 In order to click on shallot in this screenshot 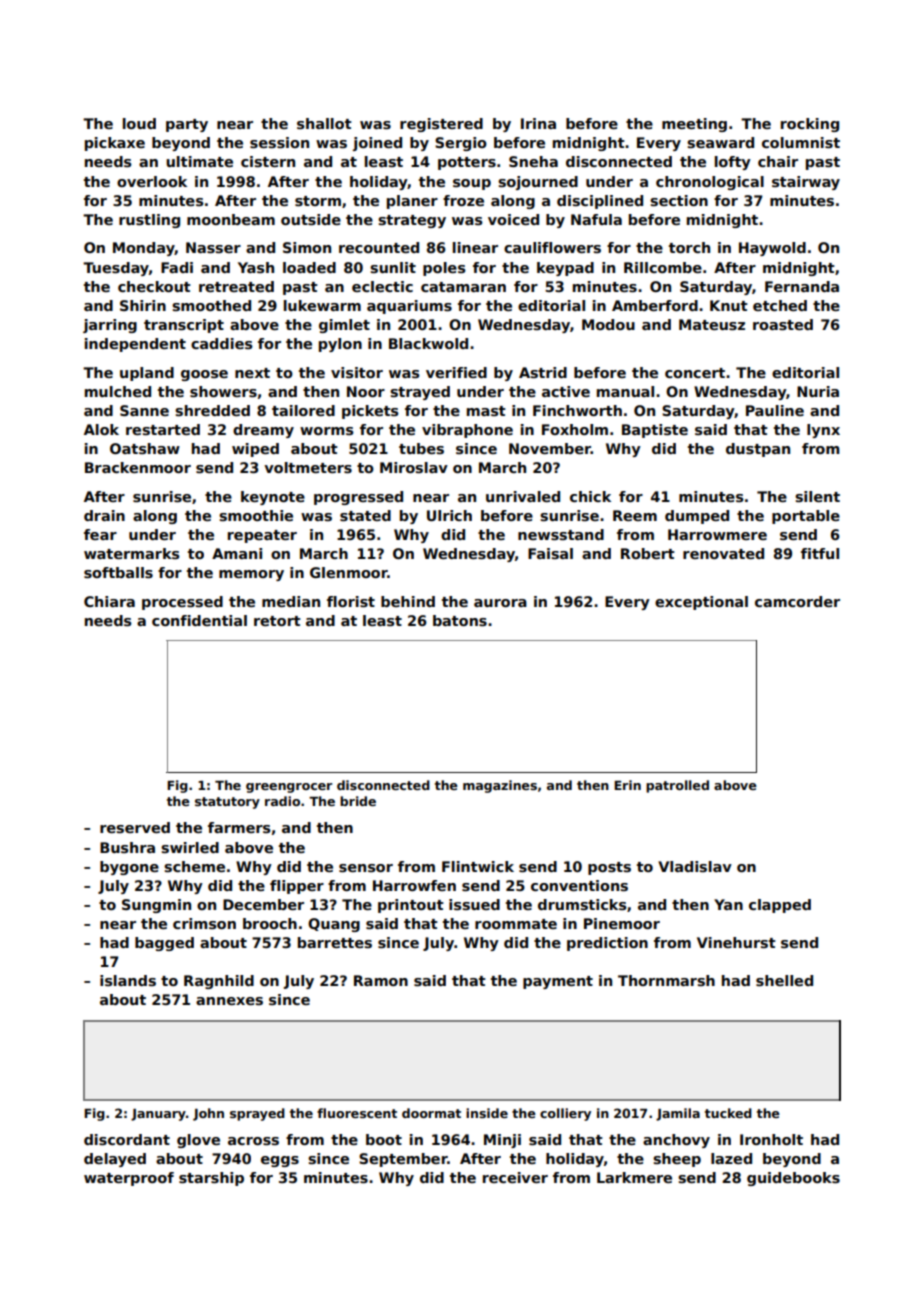, I will do `click(324, 123)`.
